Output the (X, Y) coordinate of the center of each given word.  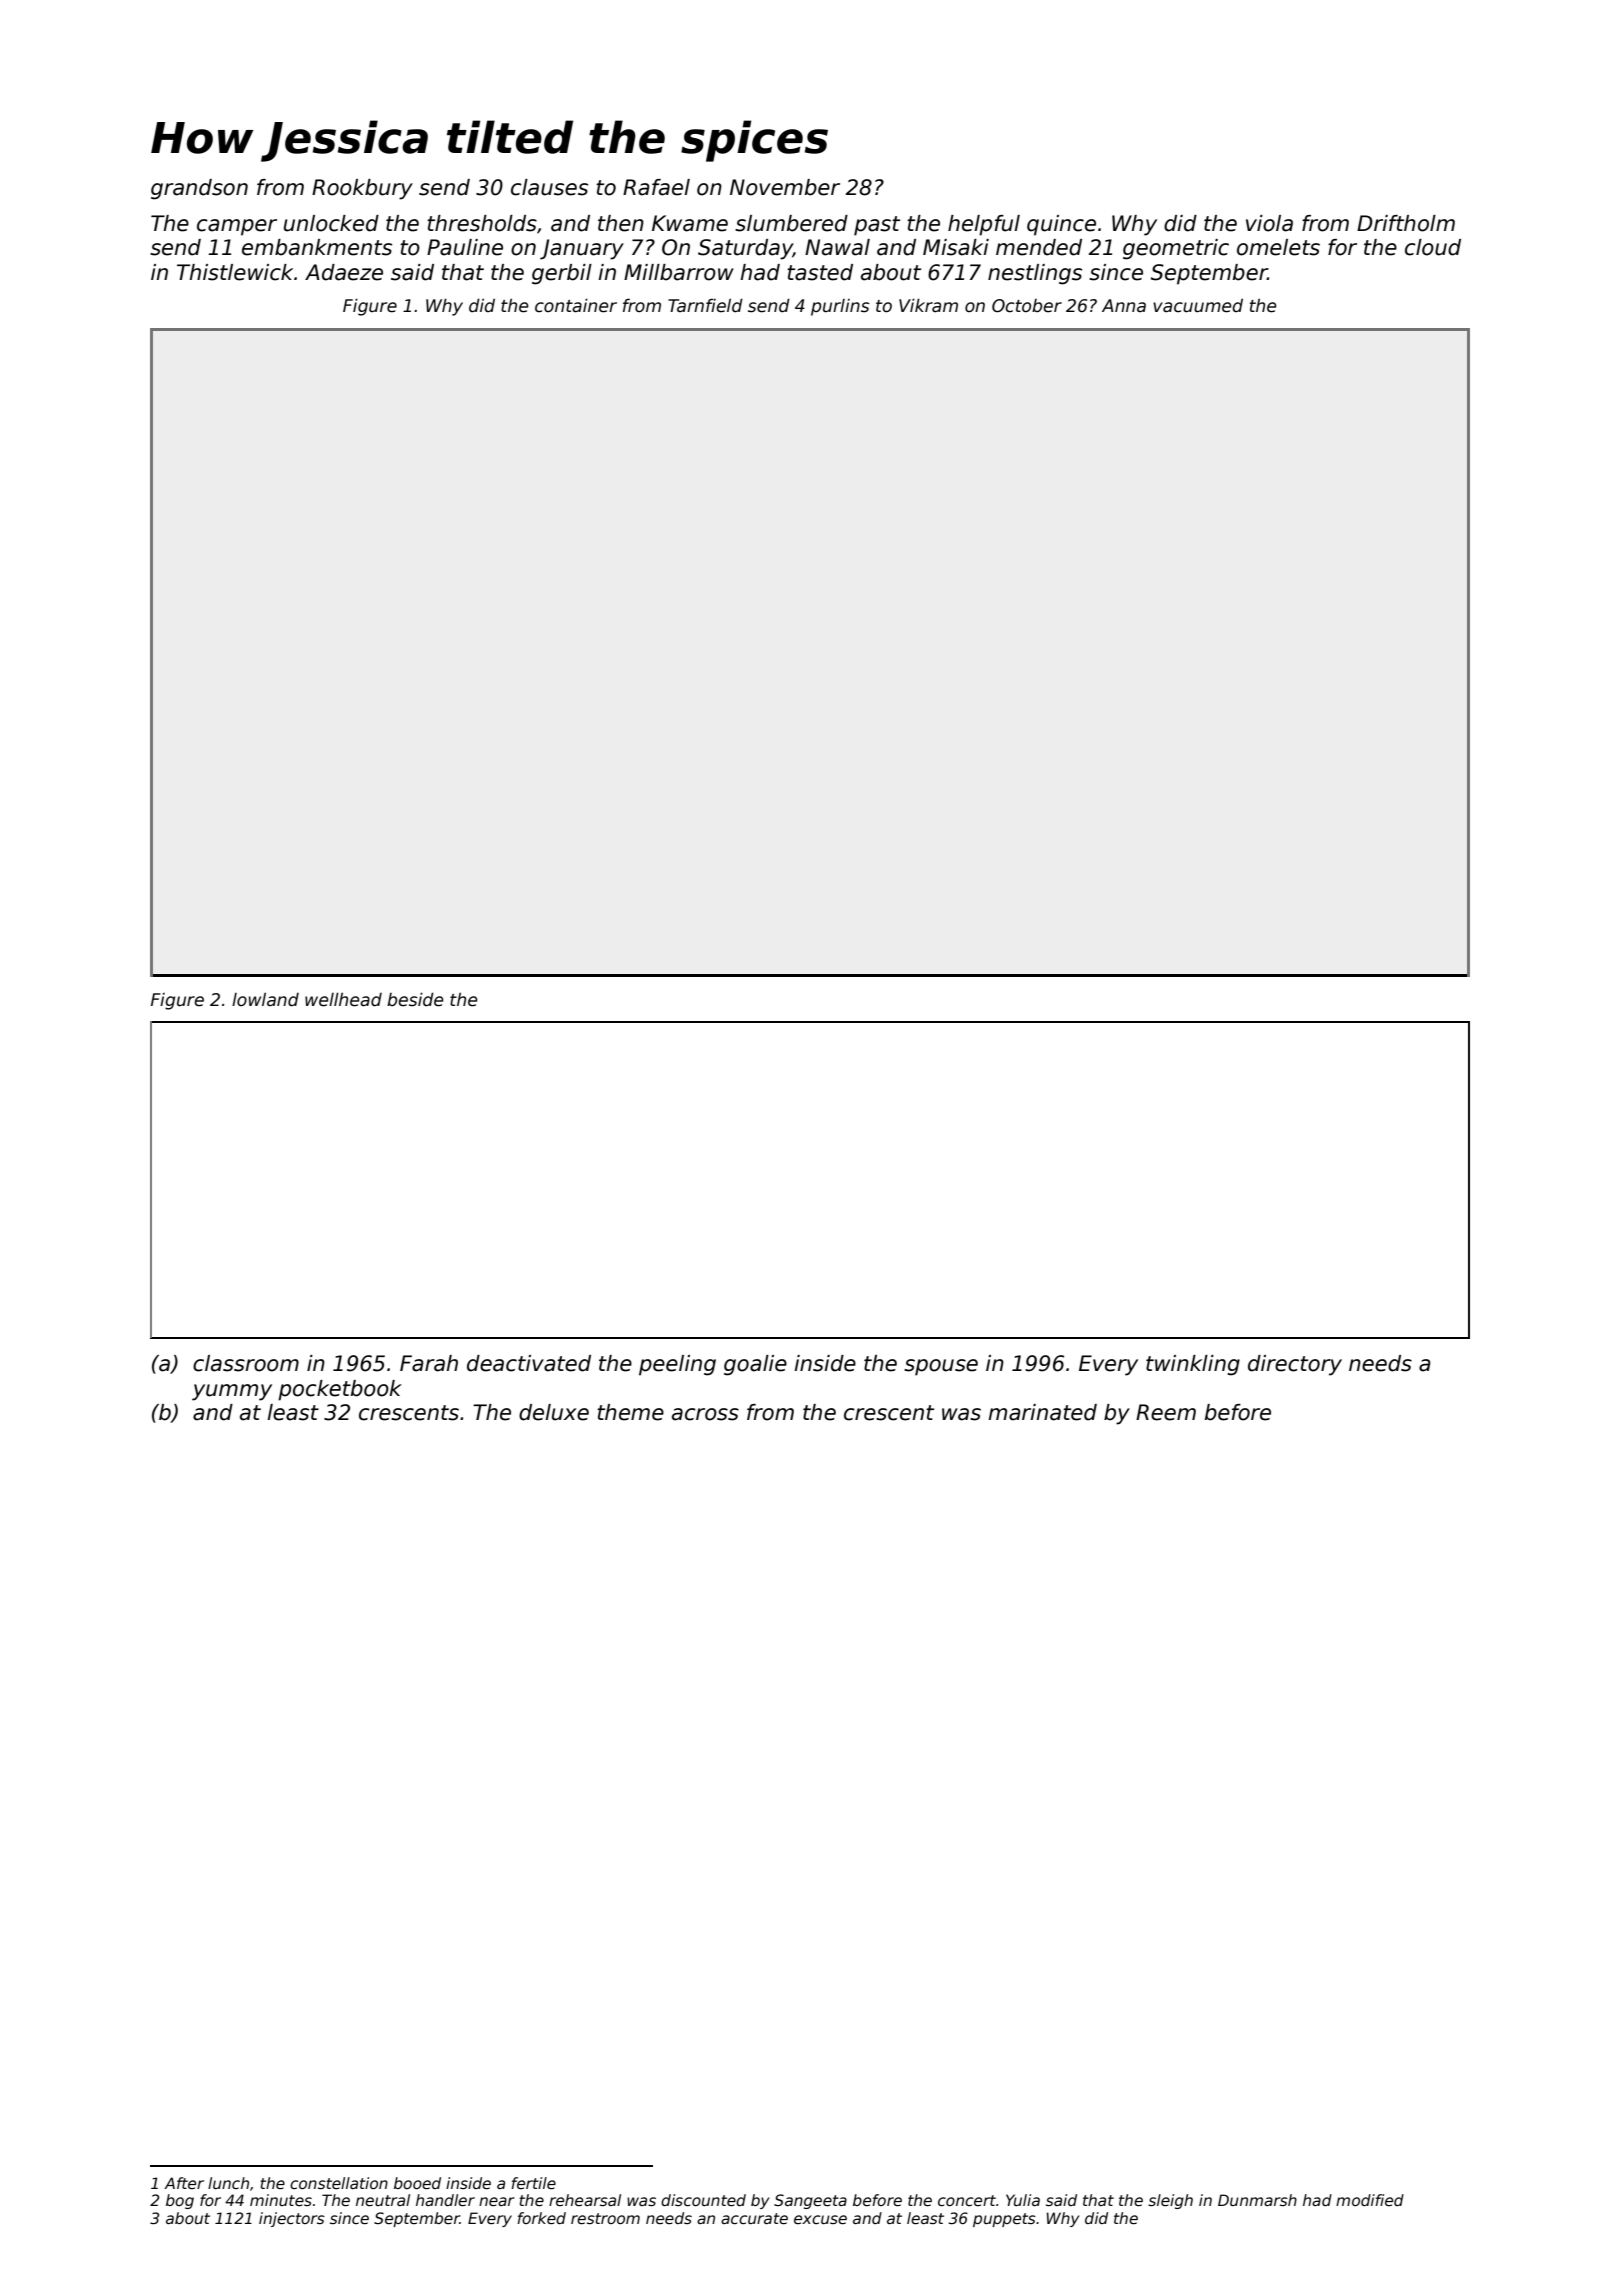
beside (415, 999)
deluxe (554, 1412)
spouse (941, 1367)
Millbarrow (679, 272)
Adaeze (344, 272)
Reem (1166, 1412)
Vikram (928, 305)
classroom (246, 1363)
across (705, 1414)
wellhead (343, 999)
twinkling (1193, 1365)
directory (1295, 1365)
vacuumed (1198, 306)
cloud (1433, 247)
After (184, 2183)
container (576, 305)
